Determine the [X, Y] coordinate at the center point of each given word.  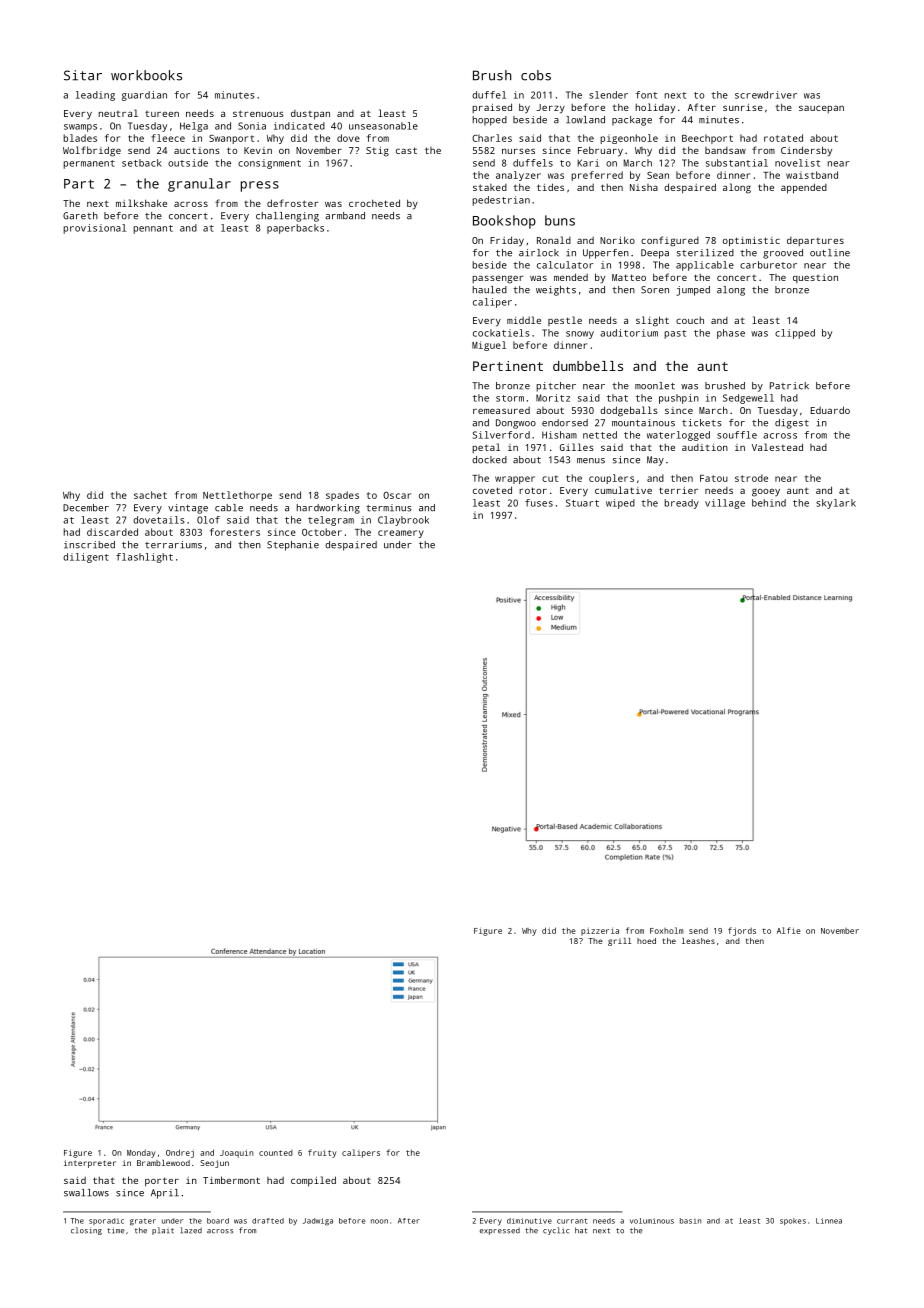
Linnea [829, 1221]
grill [619, 942]
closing [86, 1231]
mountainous [643, 423]
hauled [490, 290]
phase [731, 334]
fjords [742, 931]
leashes [698, 941]
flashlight [144, 558]
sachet [150, 495]
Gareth [80, 216]
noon [379, 1221]
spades [342, 496]
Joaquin [237, 1153]
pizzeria [600, 932]
